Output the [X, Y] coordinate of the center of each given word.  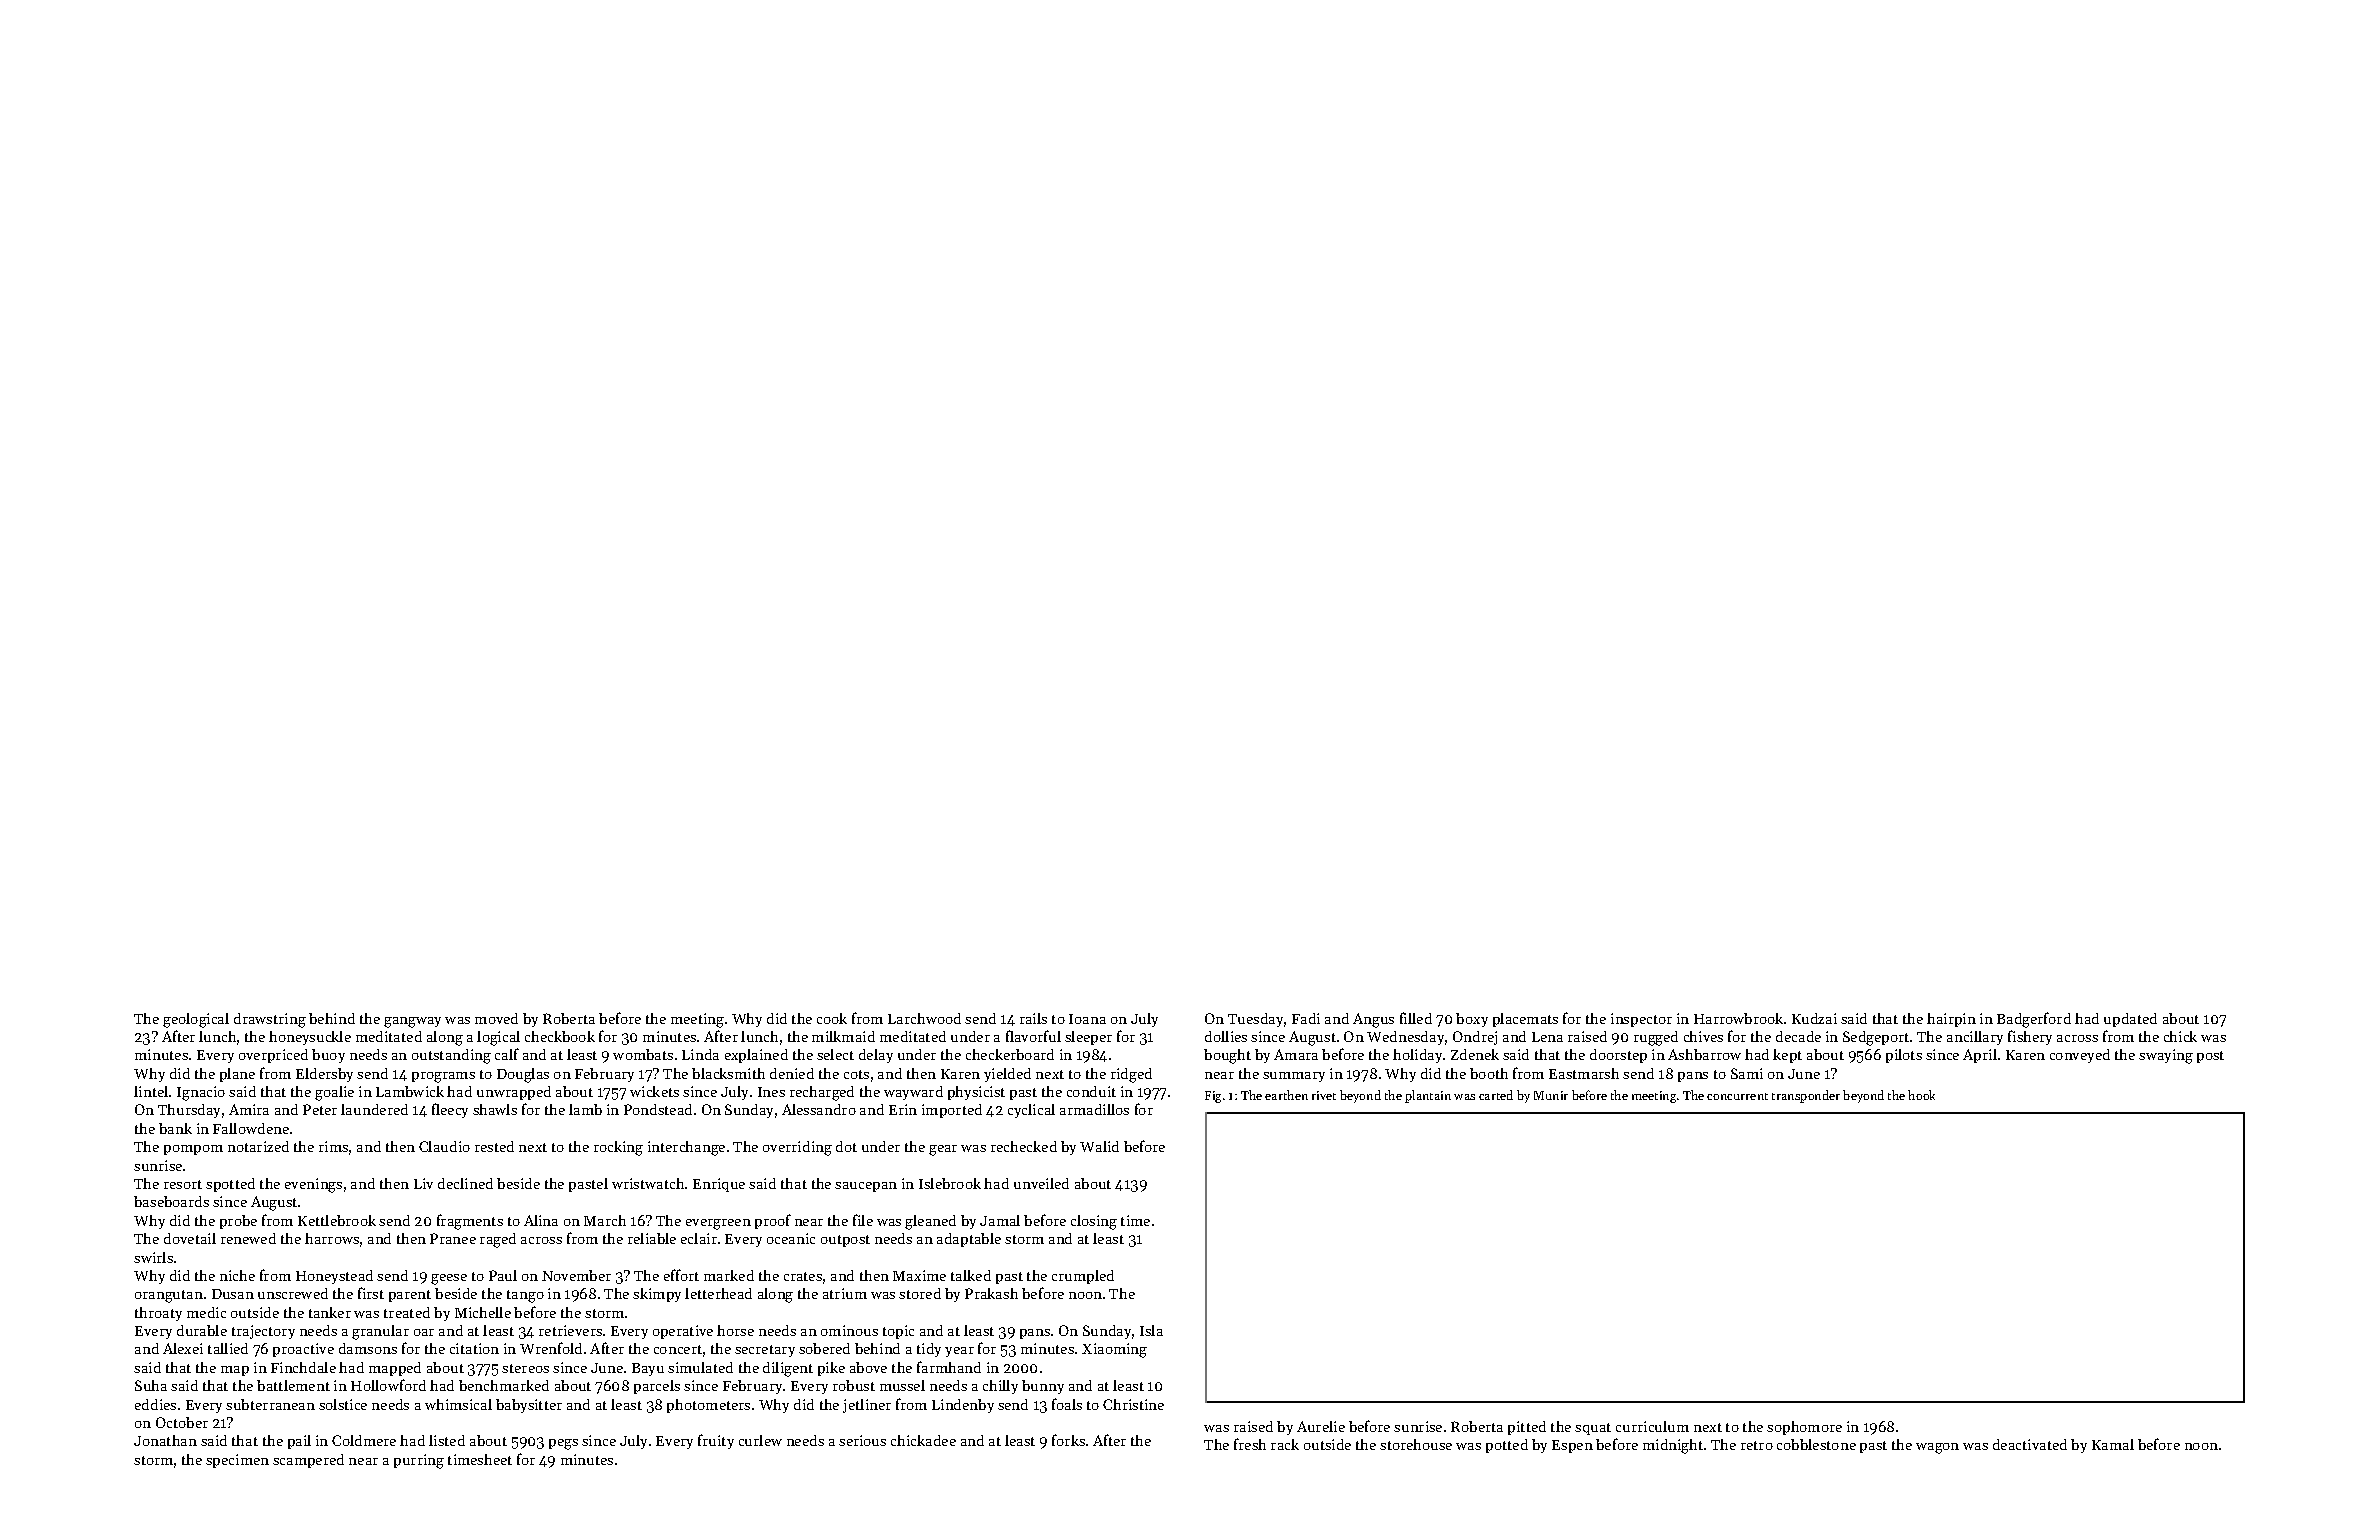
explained [756, 1056]
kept [1787, 1056]
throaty [158, 1314]
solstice [343, 1404]
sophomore [1804, 1428]
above [868, 1367]
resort [183, 1184]
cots [856, 1074]
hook [1921, 1095]
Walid [1099, 1146]
